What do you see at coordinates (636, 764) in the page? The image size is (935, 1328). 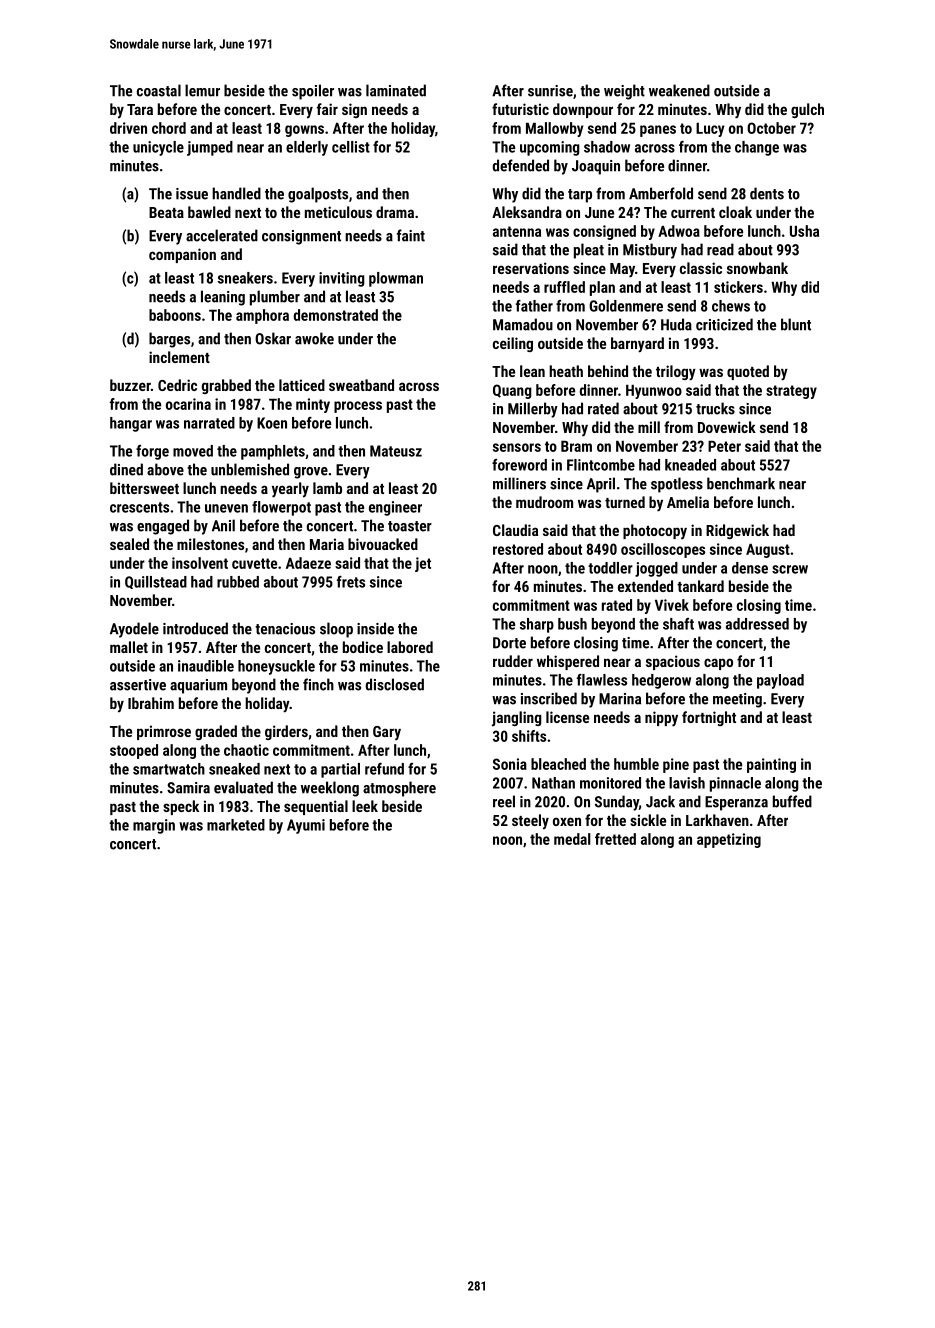 I see `humble` at bounding box center [636, 764].
